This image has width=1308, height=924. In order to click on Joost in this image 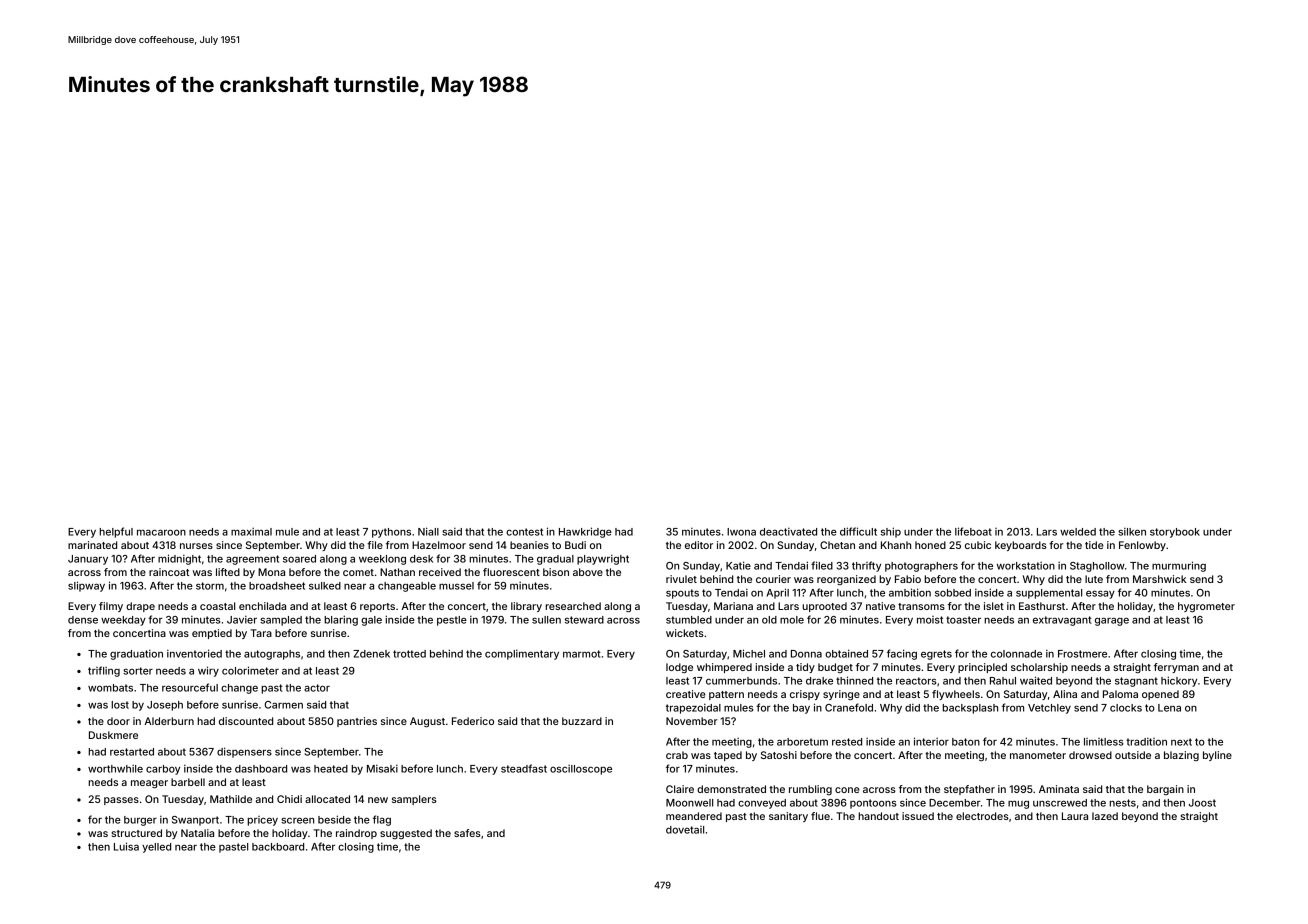, I will do `click(1202, 803)`.
